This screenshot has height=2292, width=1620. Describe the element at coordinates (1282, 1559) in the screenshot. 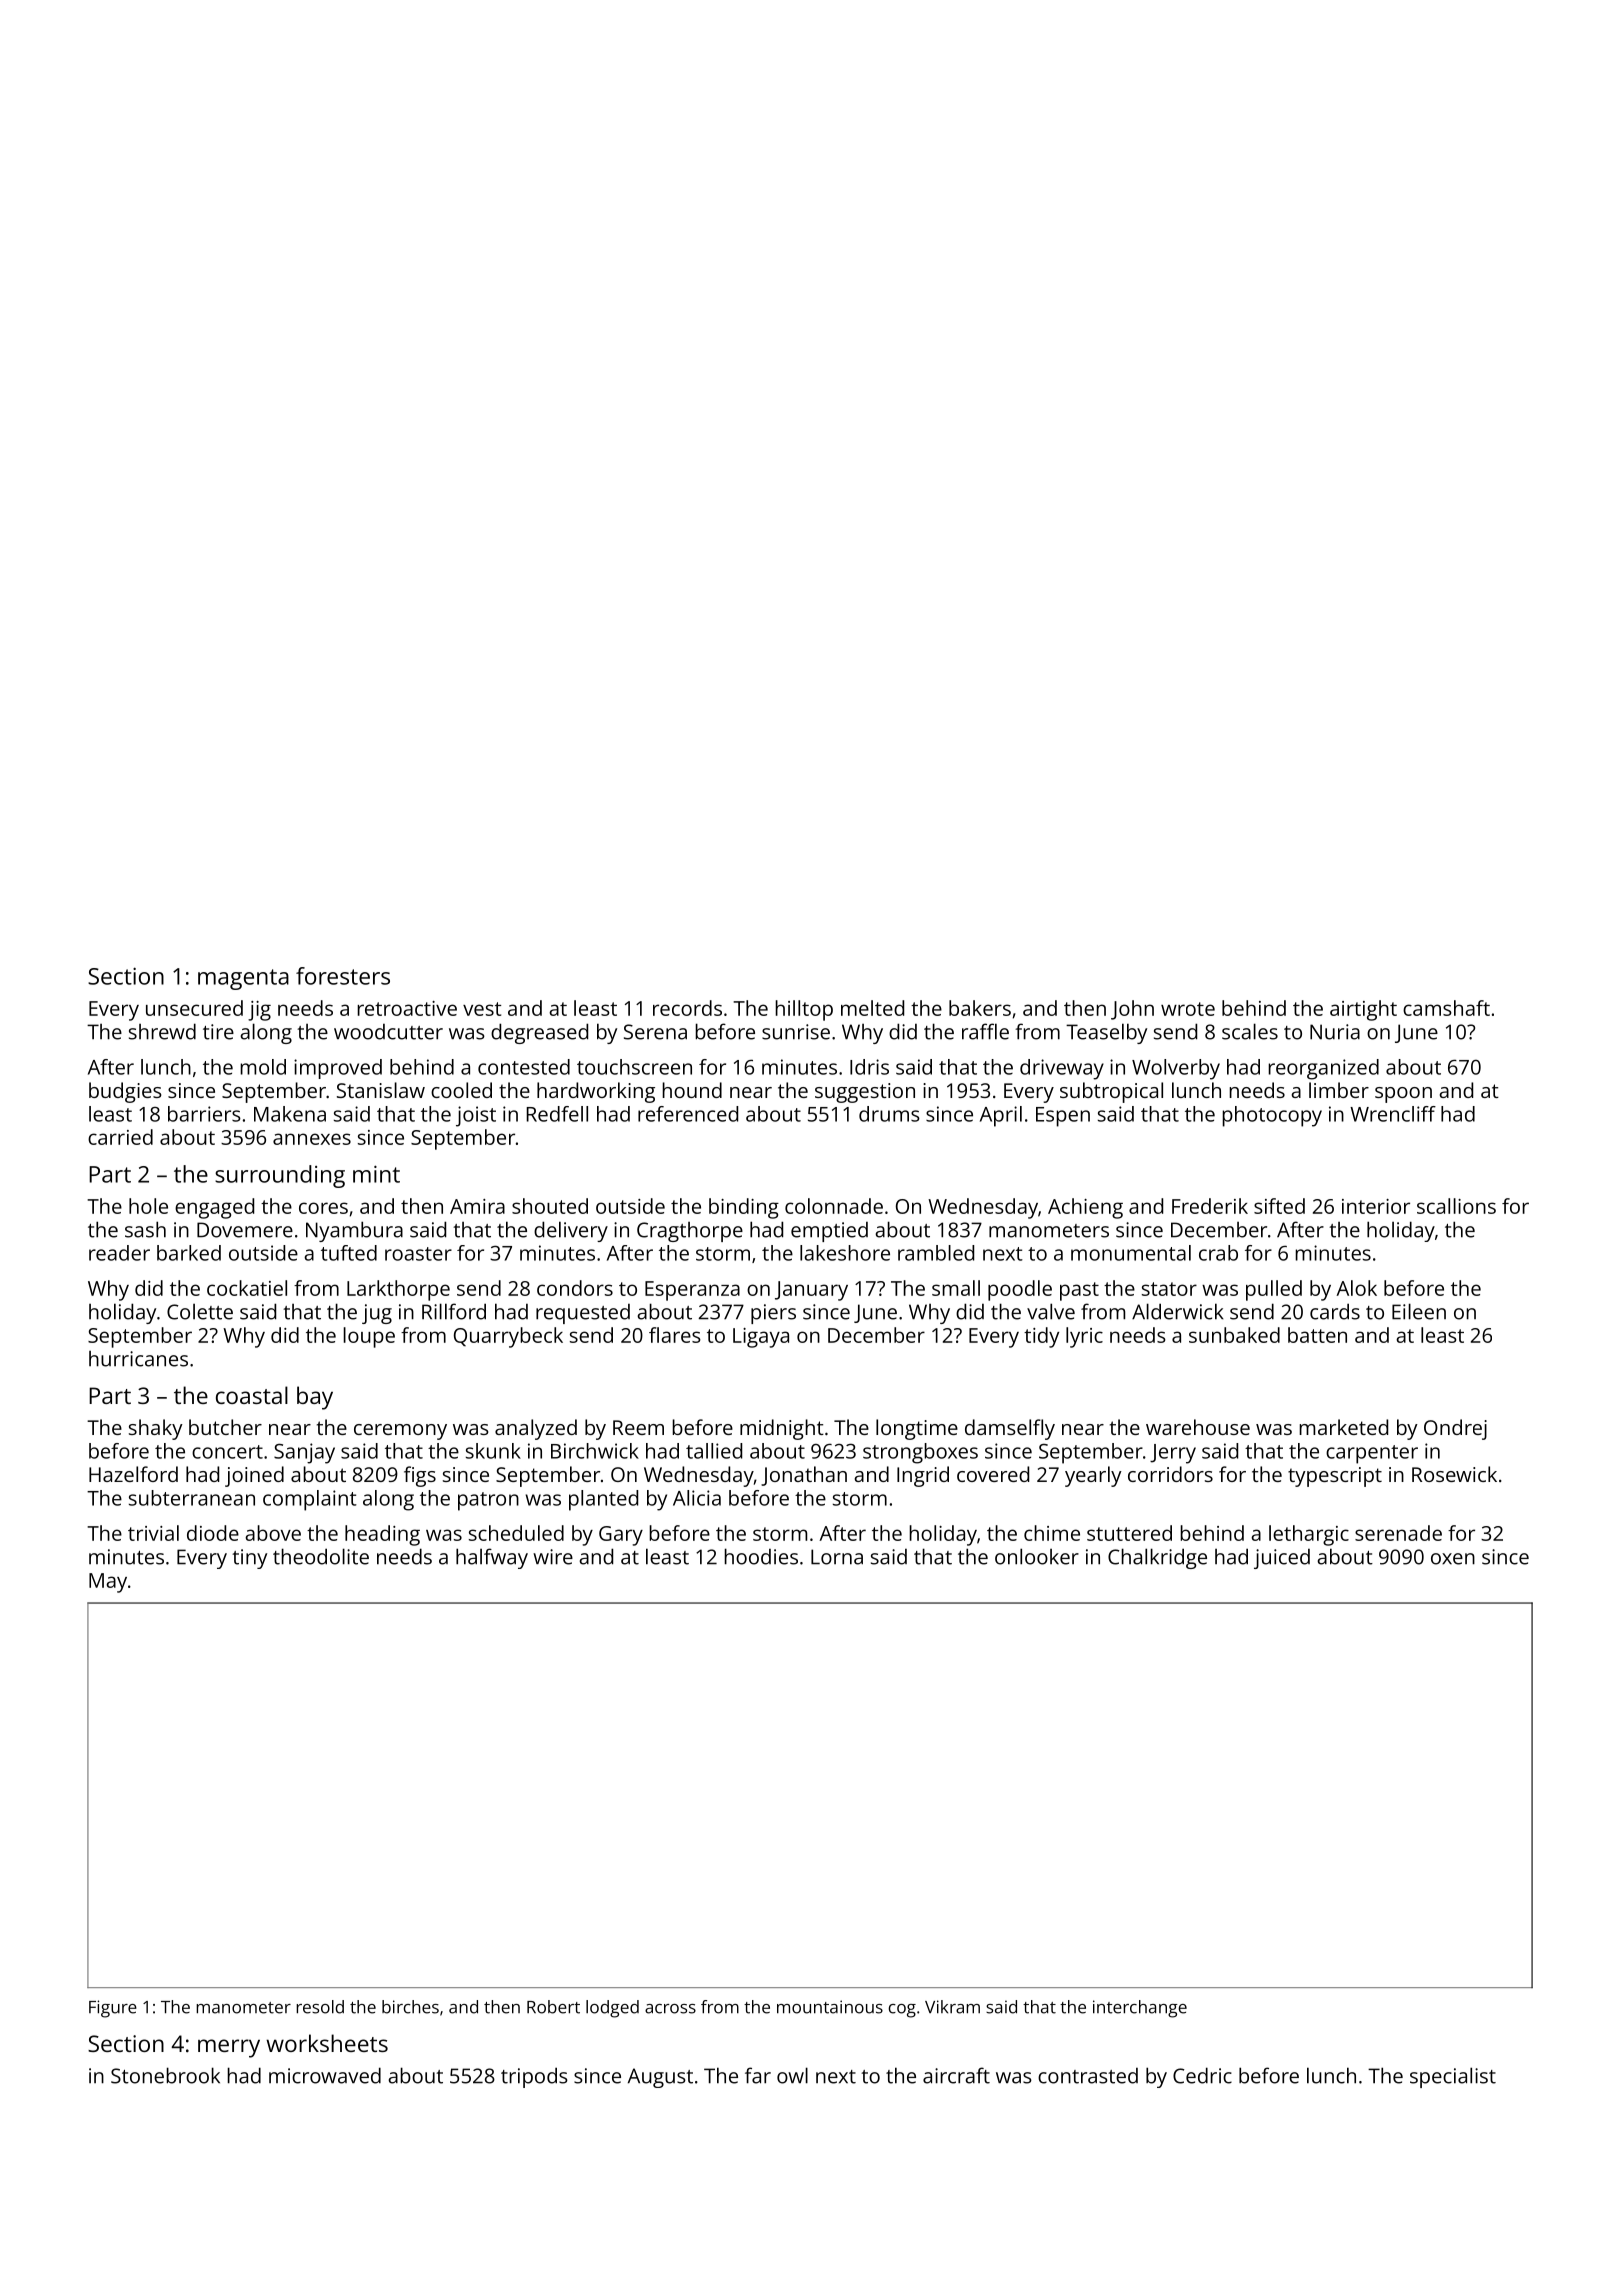

I see `juiced` at that location.
